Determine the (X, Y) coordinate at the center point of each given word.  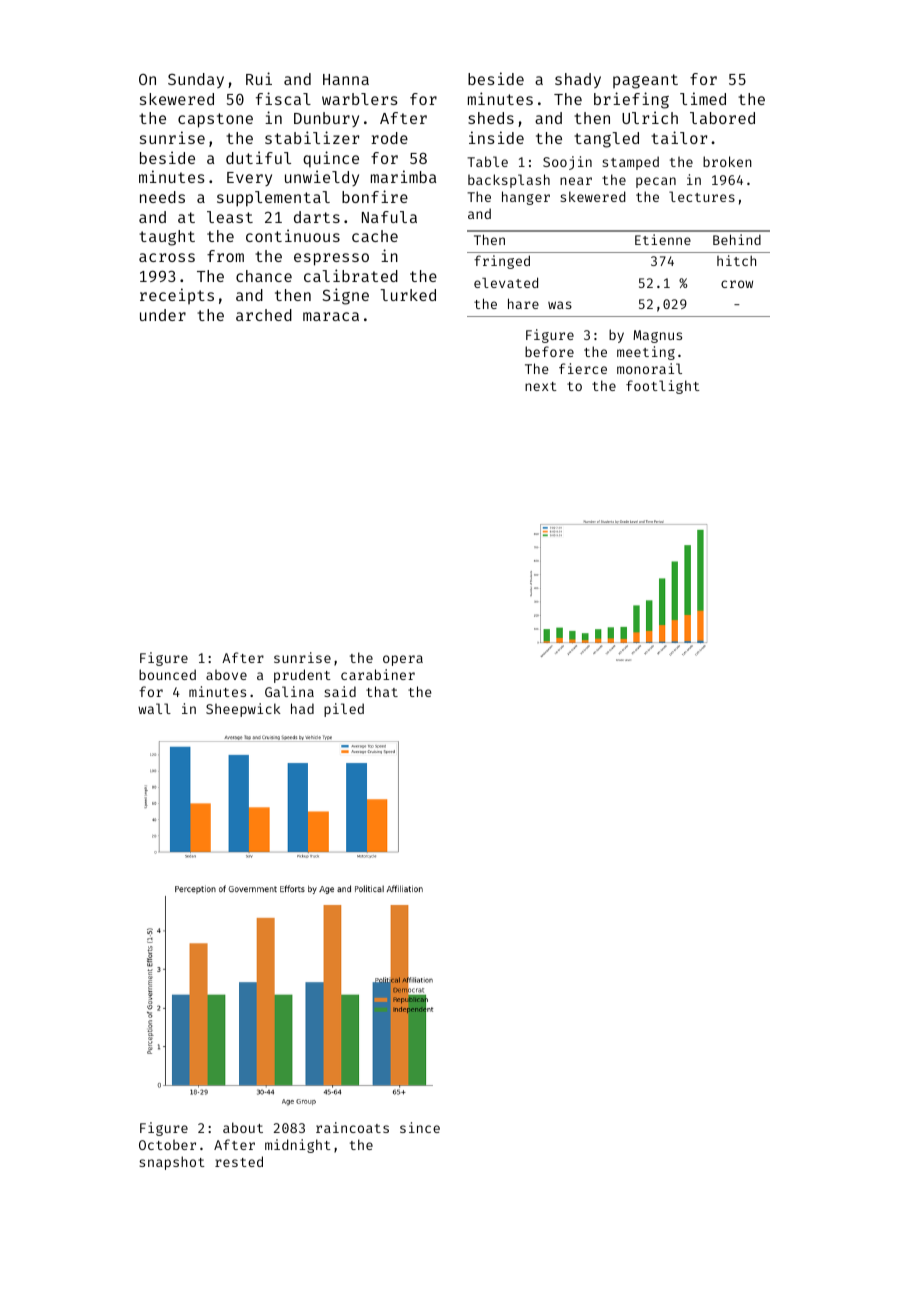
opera (403, 660)
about (243, 1127)
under (163, 315)
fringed (502, 262)
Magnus (657, 336)
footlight (663, 387)
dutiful (258, 157)
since (420, 1127)
